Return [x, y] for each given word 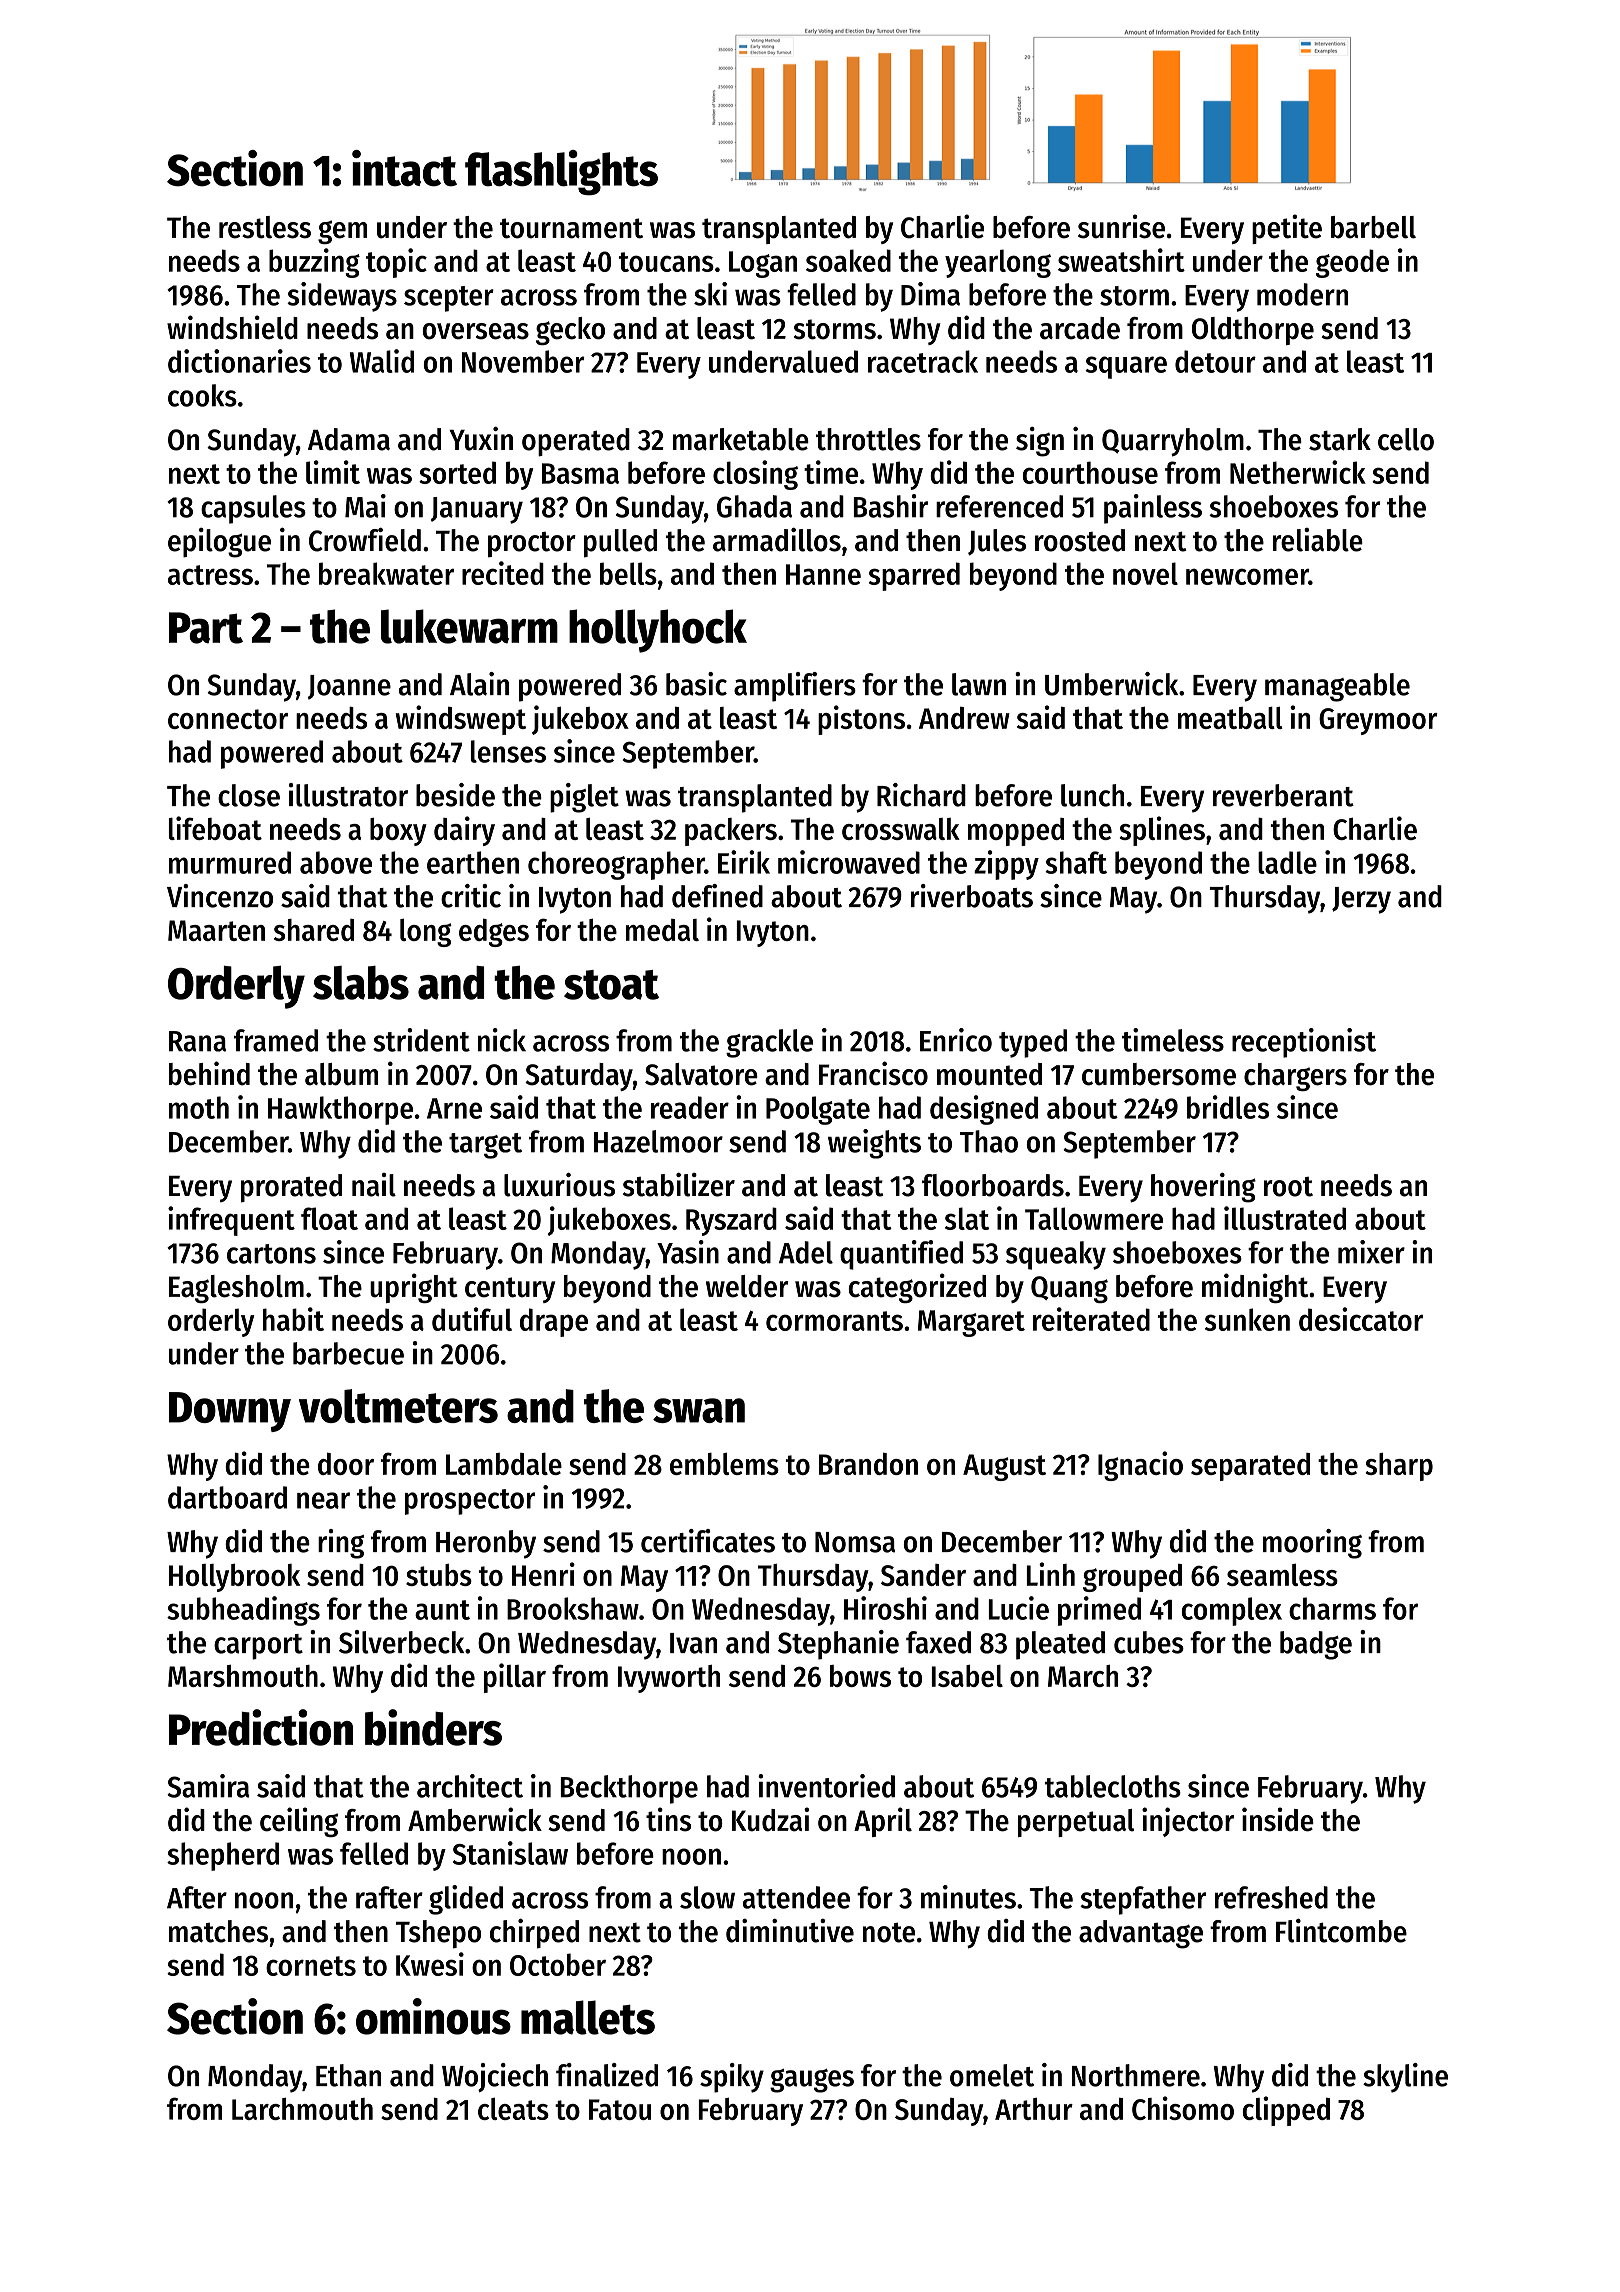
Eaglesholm [236, 1289]
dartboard [227, 1497]
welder [747, 1286]
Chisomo [1183, 2108]
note [889, 1932]
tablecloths [1113, 1786]
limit [333, 472]
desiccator [1361, 1319]
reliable [1318, 540]
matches [218, 1931]
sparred [914, 576]
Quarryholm [1173, 442]
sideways [342, 297]
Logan [763, 264]
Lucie [1019, 1608]
